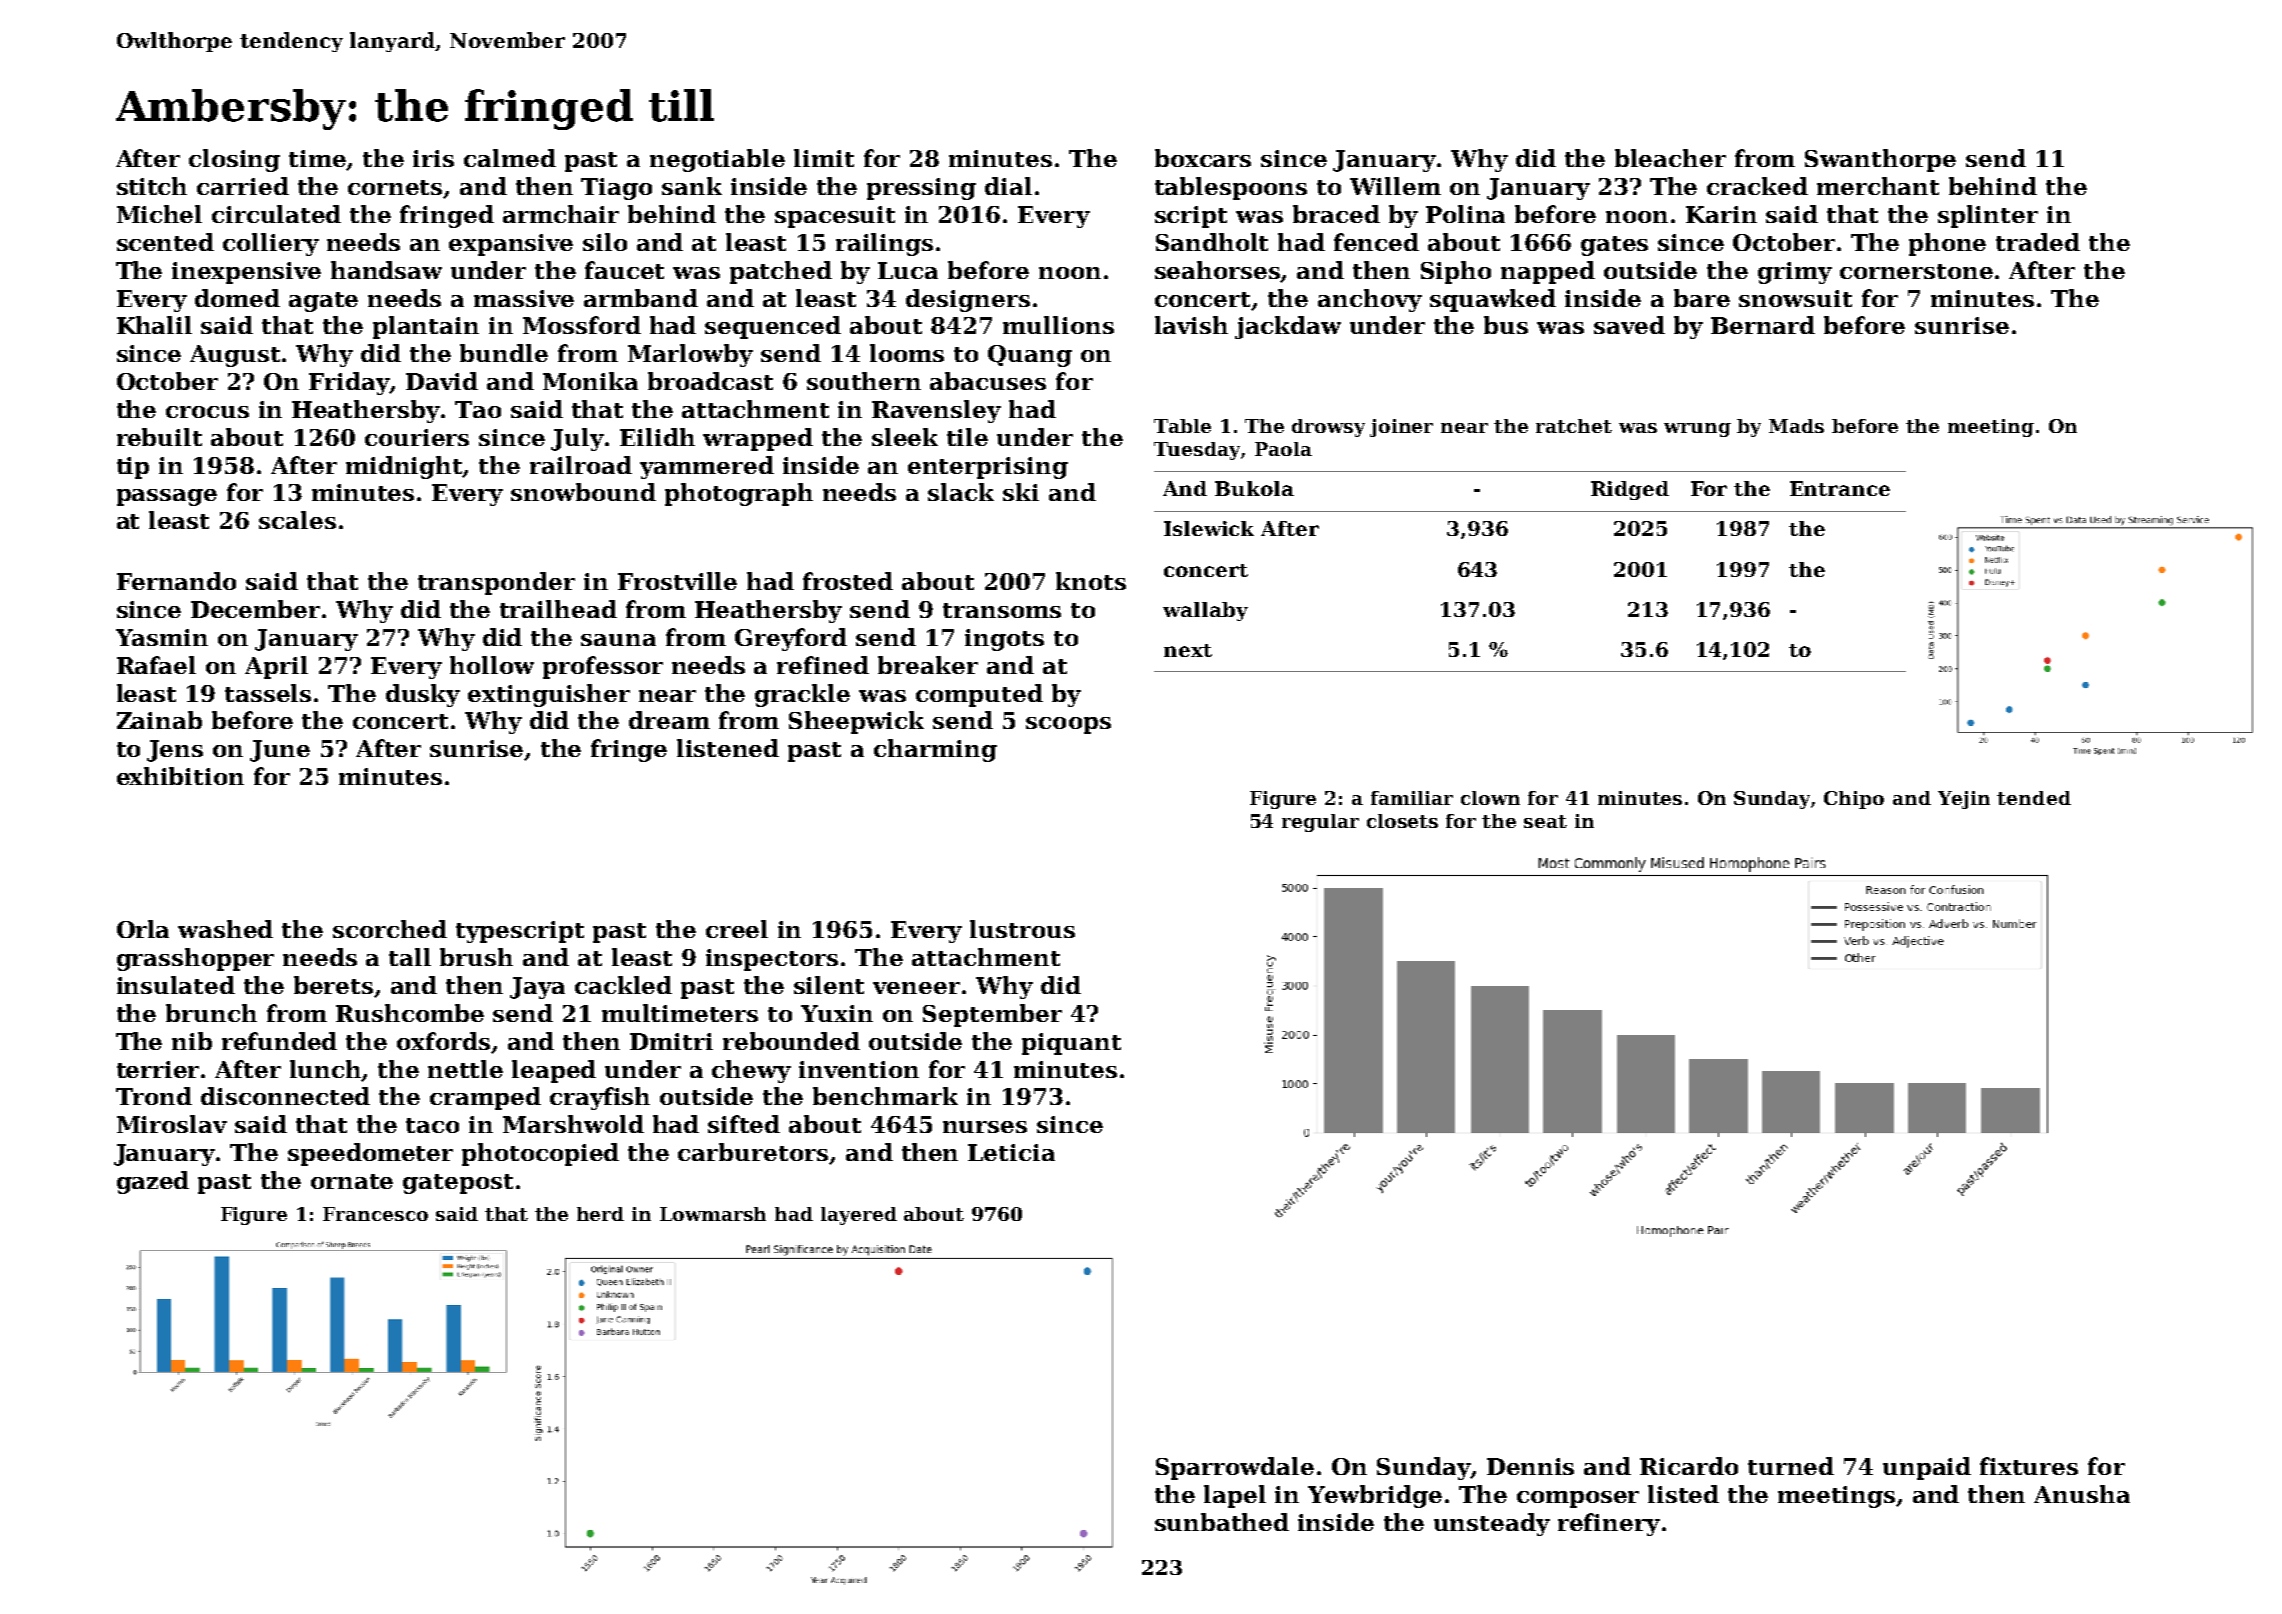 The height and width of the screenshot is (1614, 2282). Describe the element at coordinates (1222, 1522) in the screenshot. I see `sunbathed` at that location.
